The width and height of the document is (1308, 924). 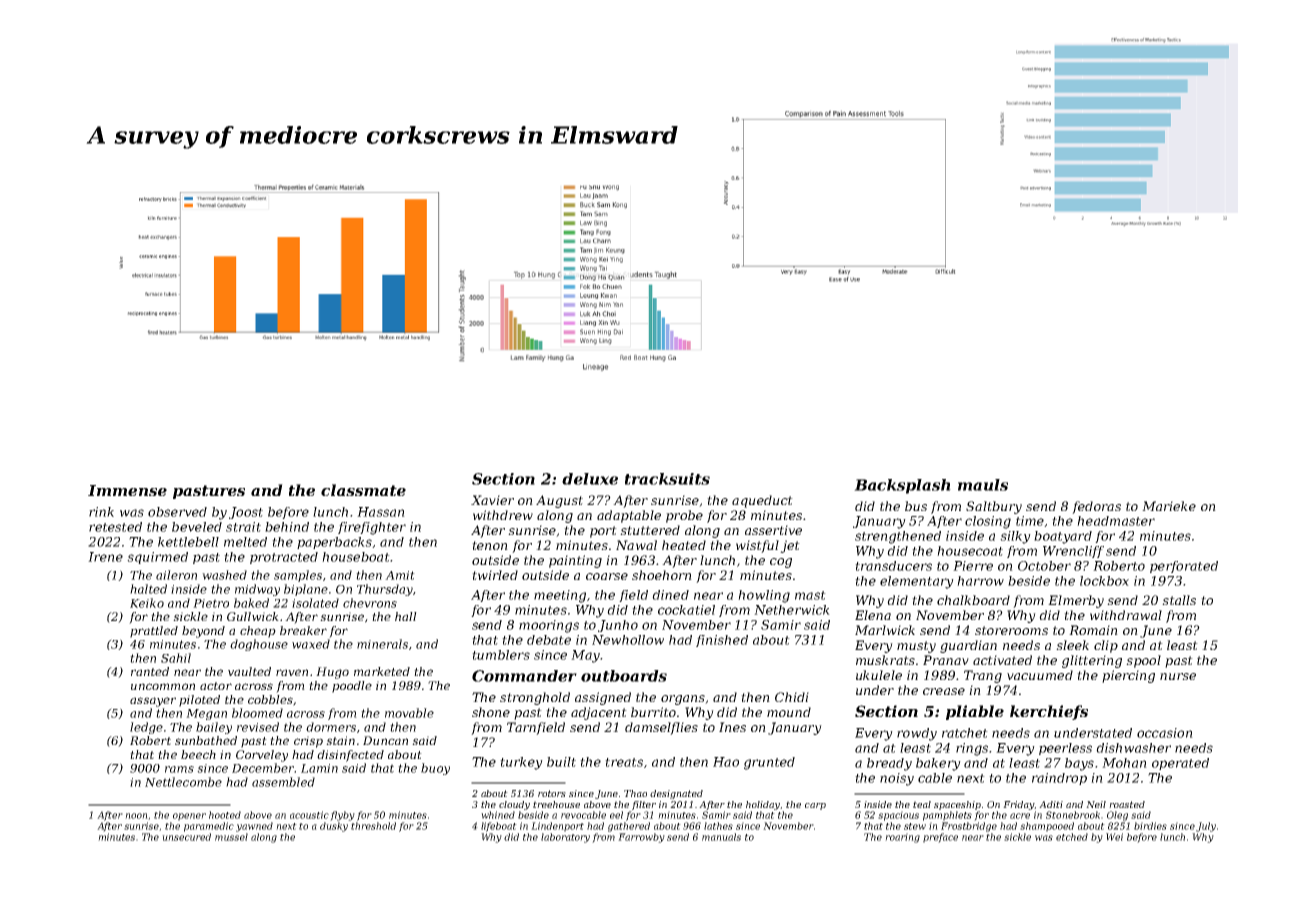 What do you see at coordinates (983, 485) in the document?
I see `mauls` at bounding box center [983, 485].
